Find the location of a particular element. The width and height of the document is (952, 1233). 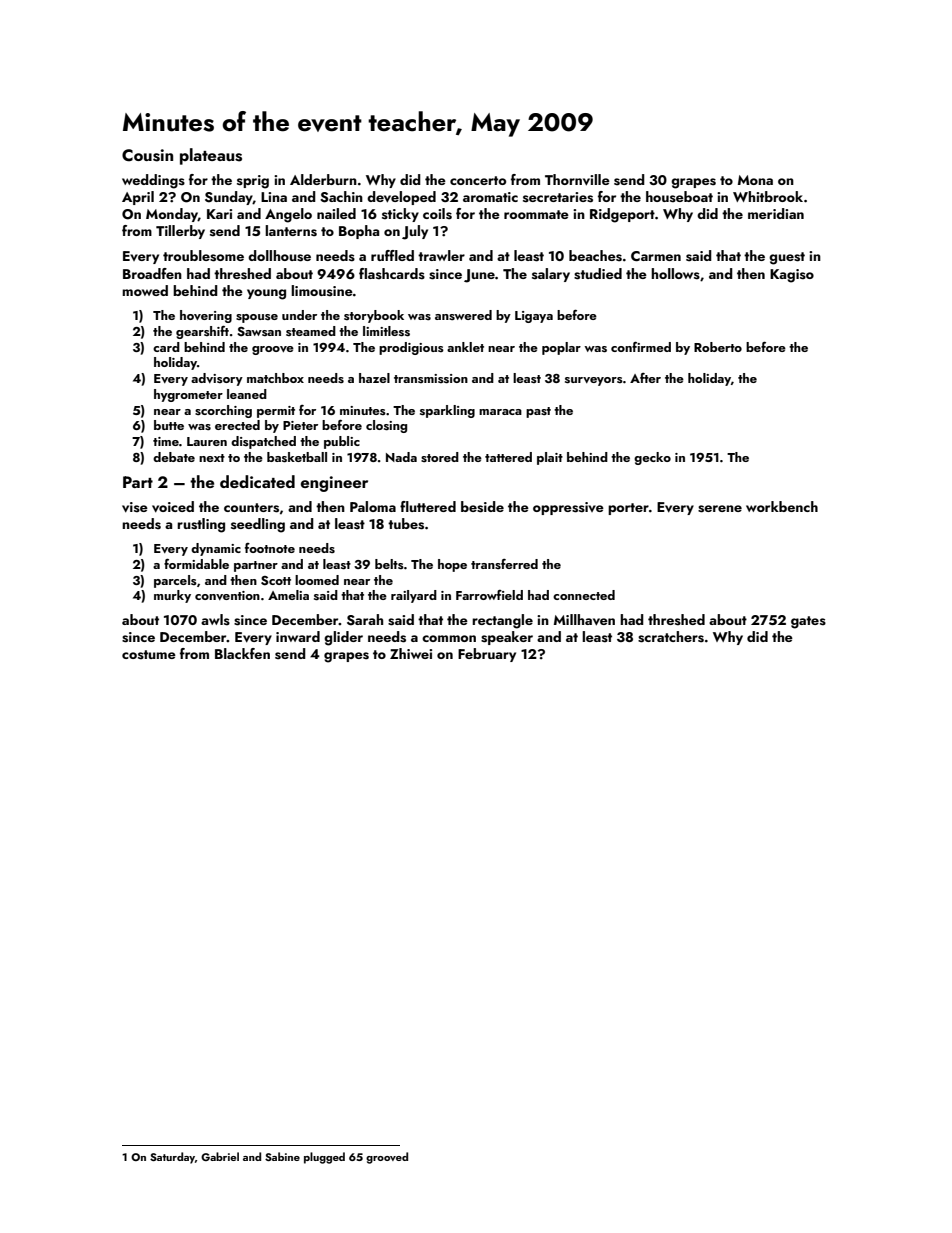

Mona is located at coordinates (755, 180).
